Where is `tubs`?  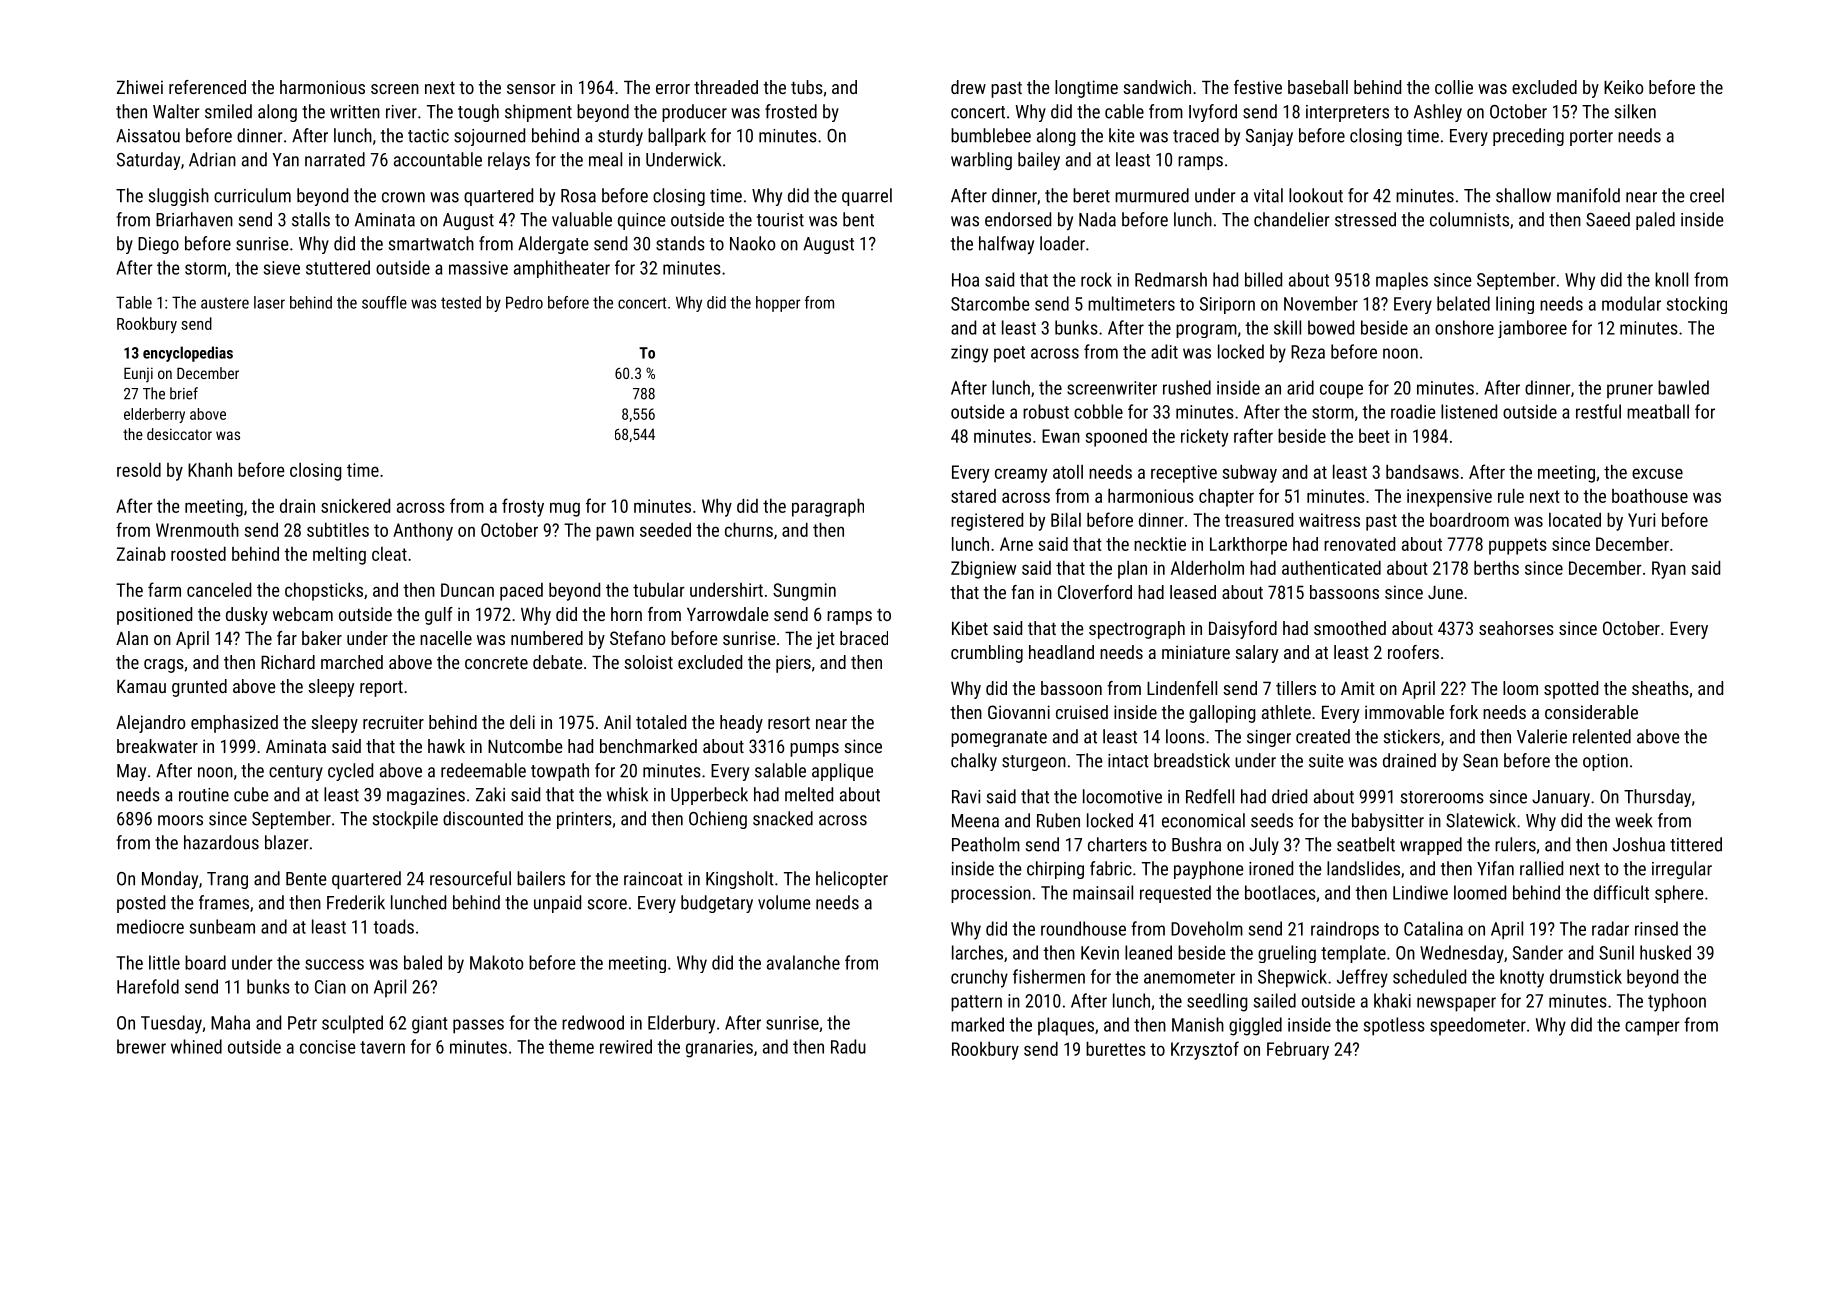
tubs is located at coordinates (807, 87).
